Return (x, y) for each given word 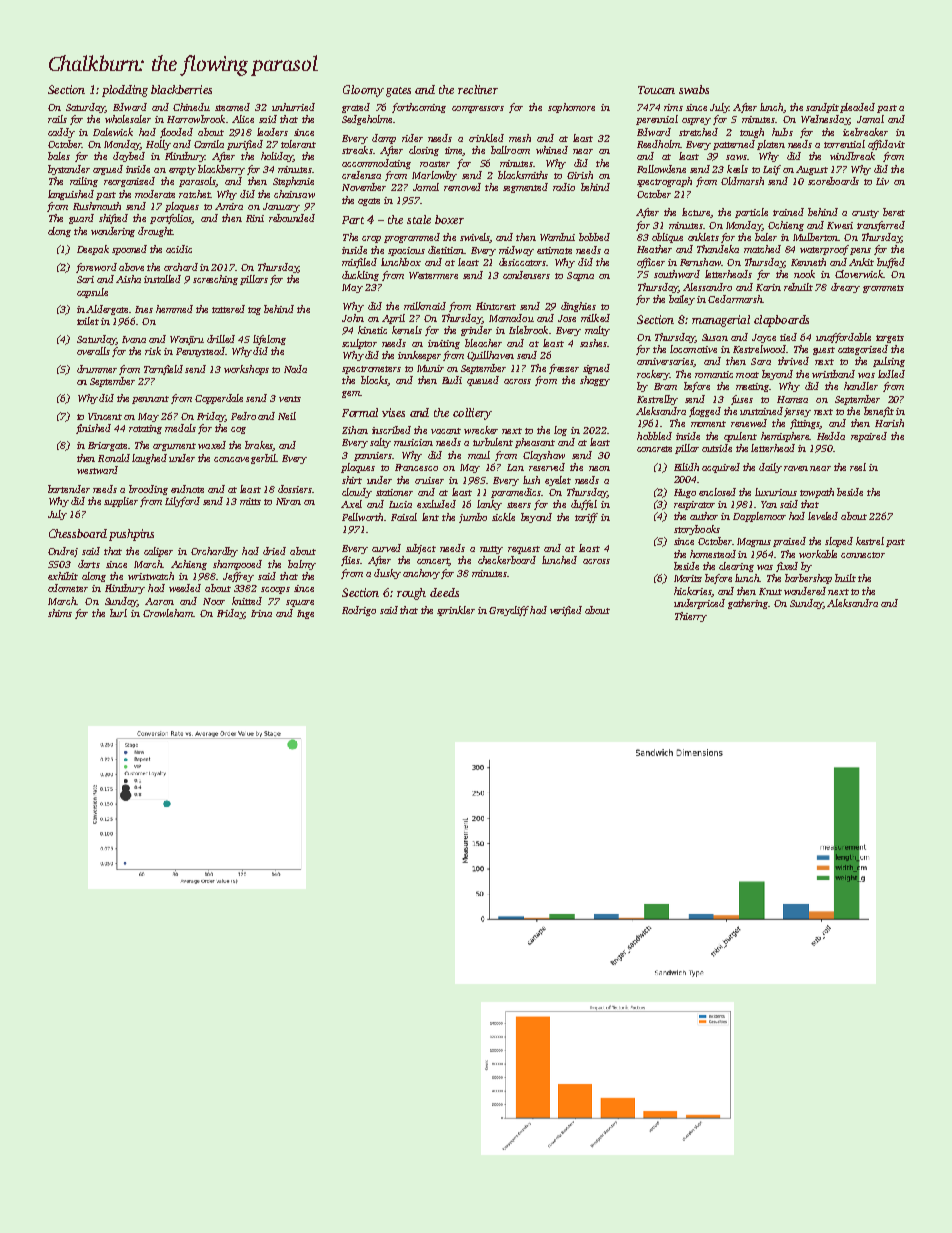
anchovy (421, 574)
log (560, 431)
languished (71, 195)
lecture (696, 212)
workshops (246, 370)
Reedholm (658, 144)
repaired (869, 437)
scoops (275, 590)
